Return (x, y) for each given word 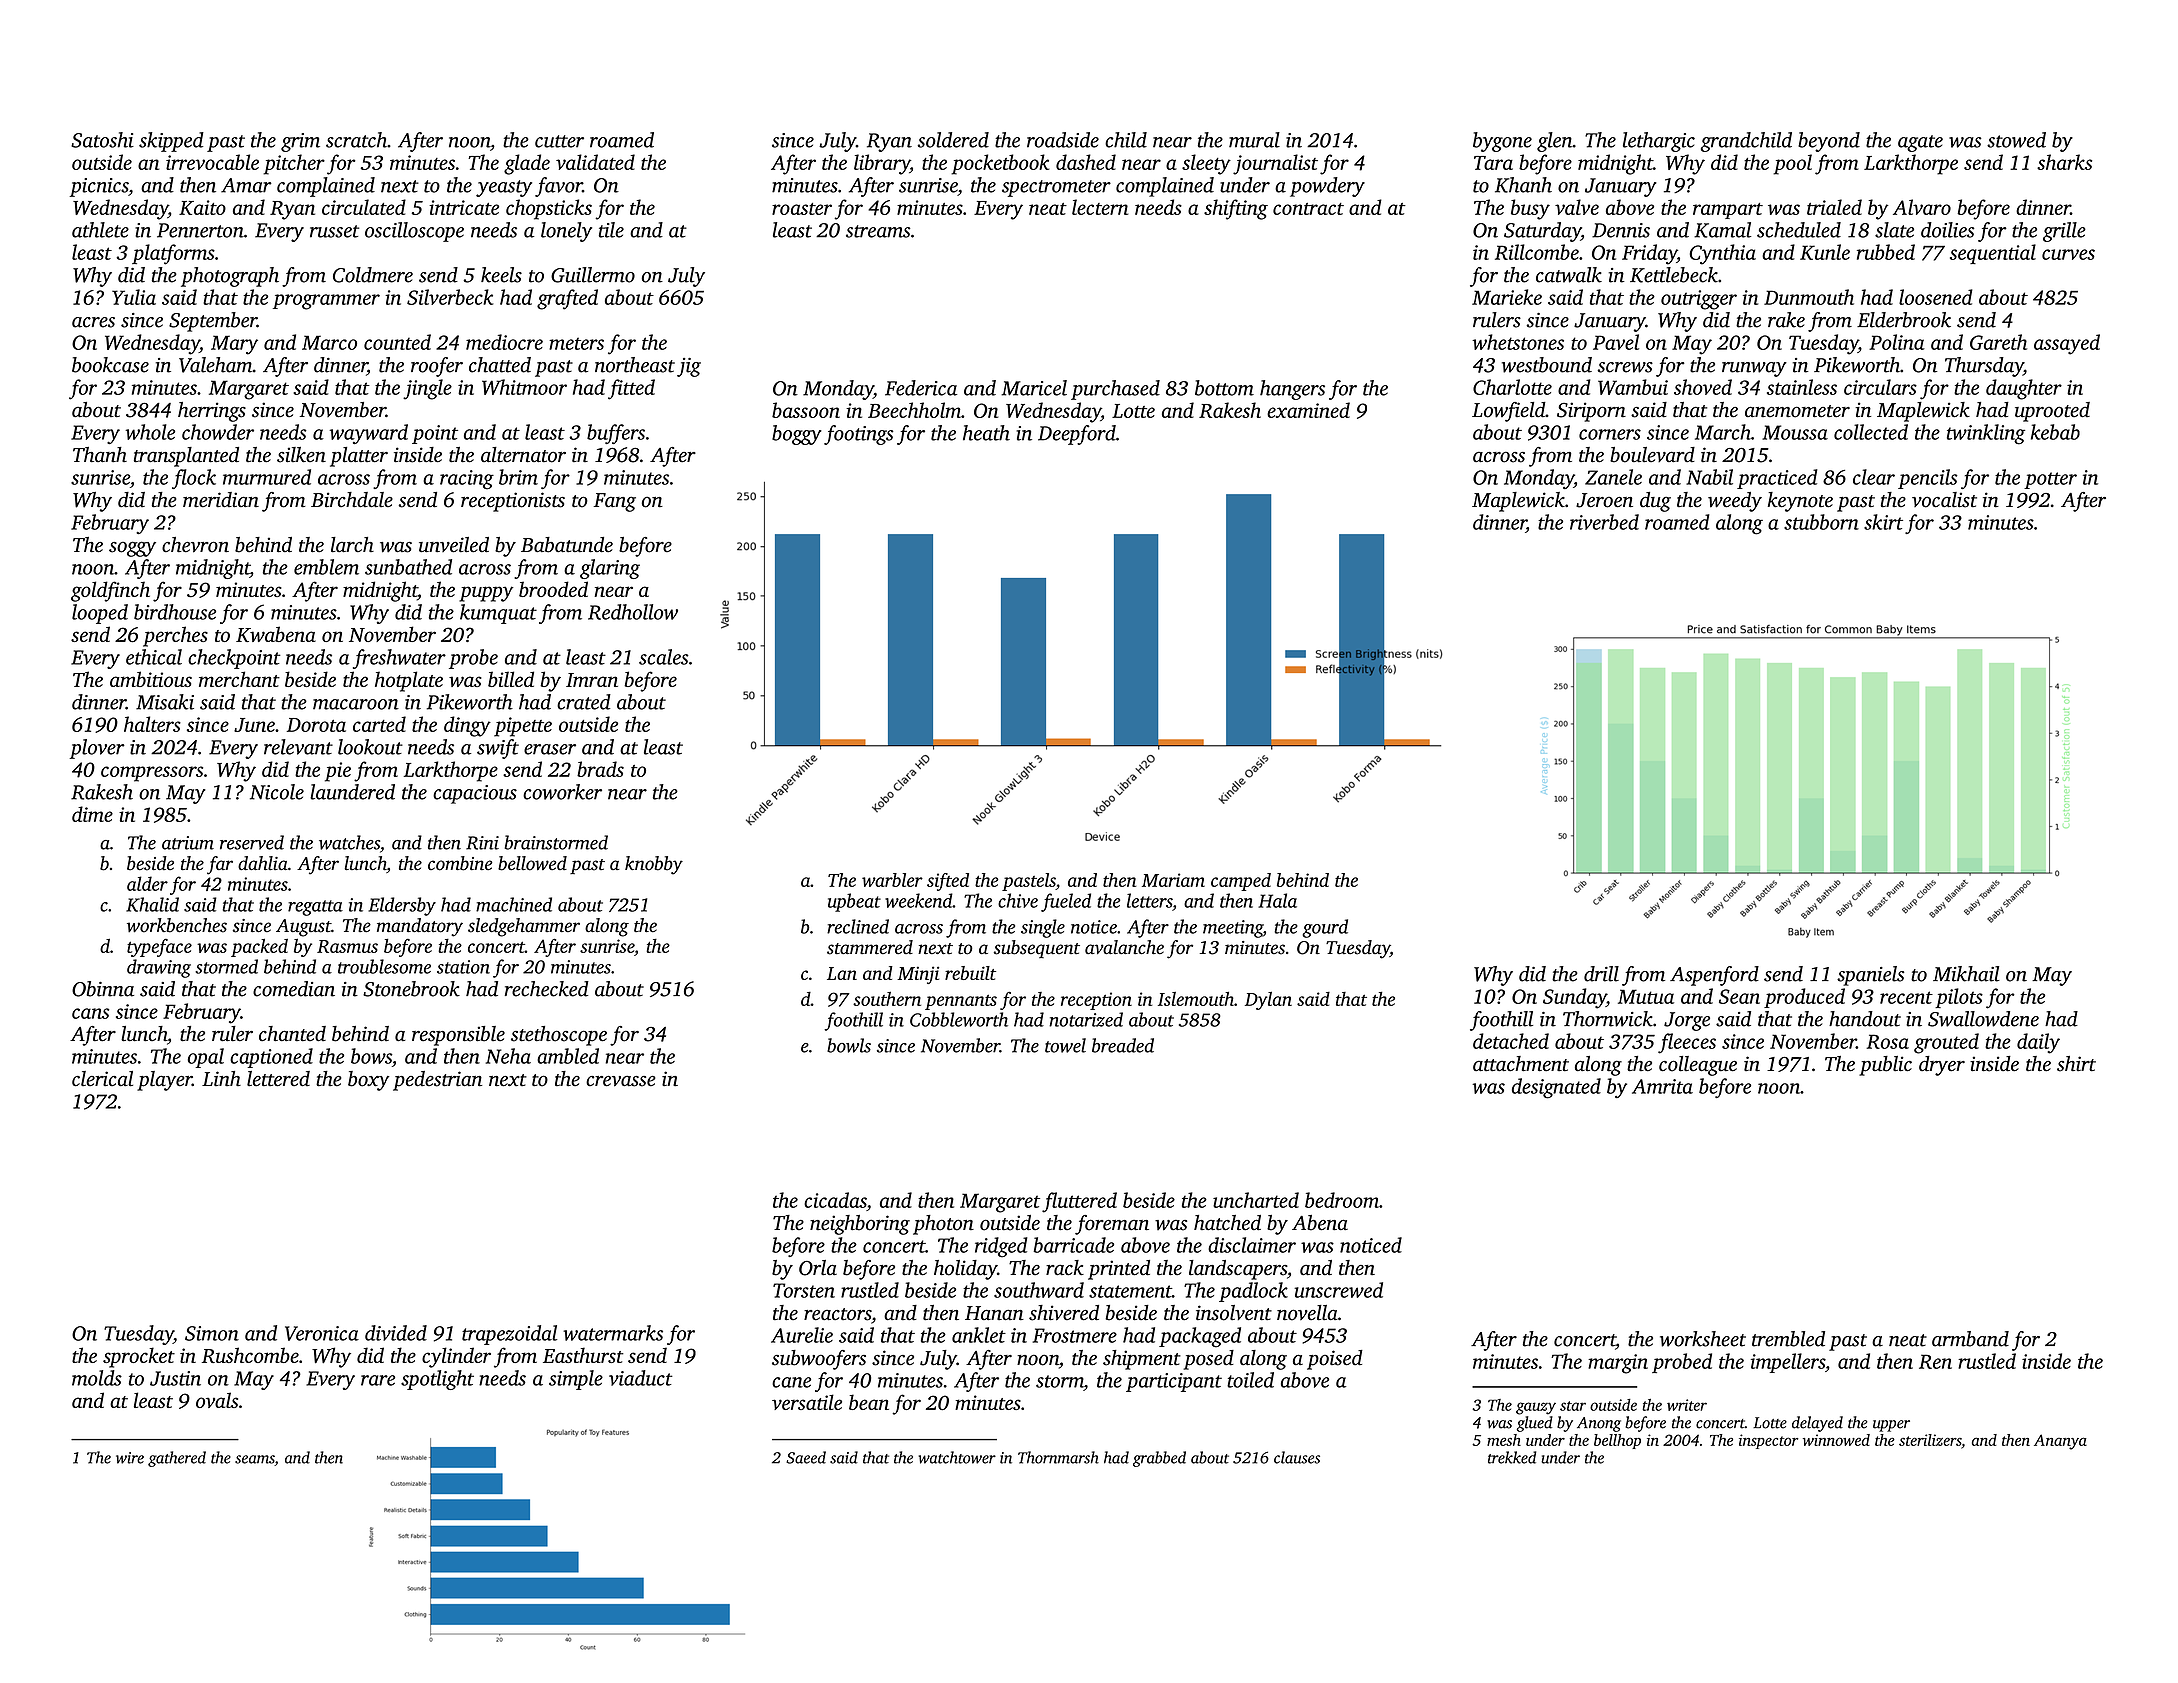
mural (1254, 140)
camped (1241, 882)
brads (600, 769)
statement (1130, 1291)
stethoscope (559, 1036)
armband (1970, 1339)
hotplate (409, 681)
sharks (2064, 162)
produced (1804, 998)
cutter (559, 141)
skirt (1883, 522)
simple (576, 1380)
